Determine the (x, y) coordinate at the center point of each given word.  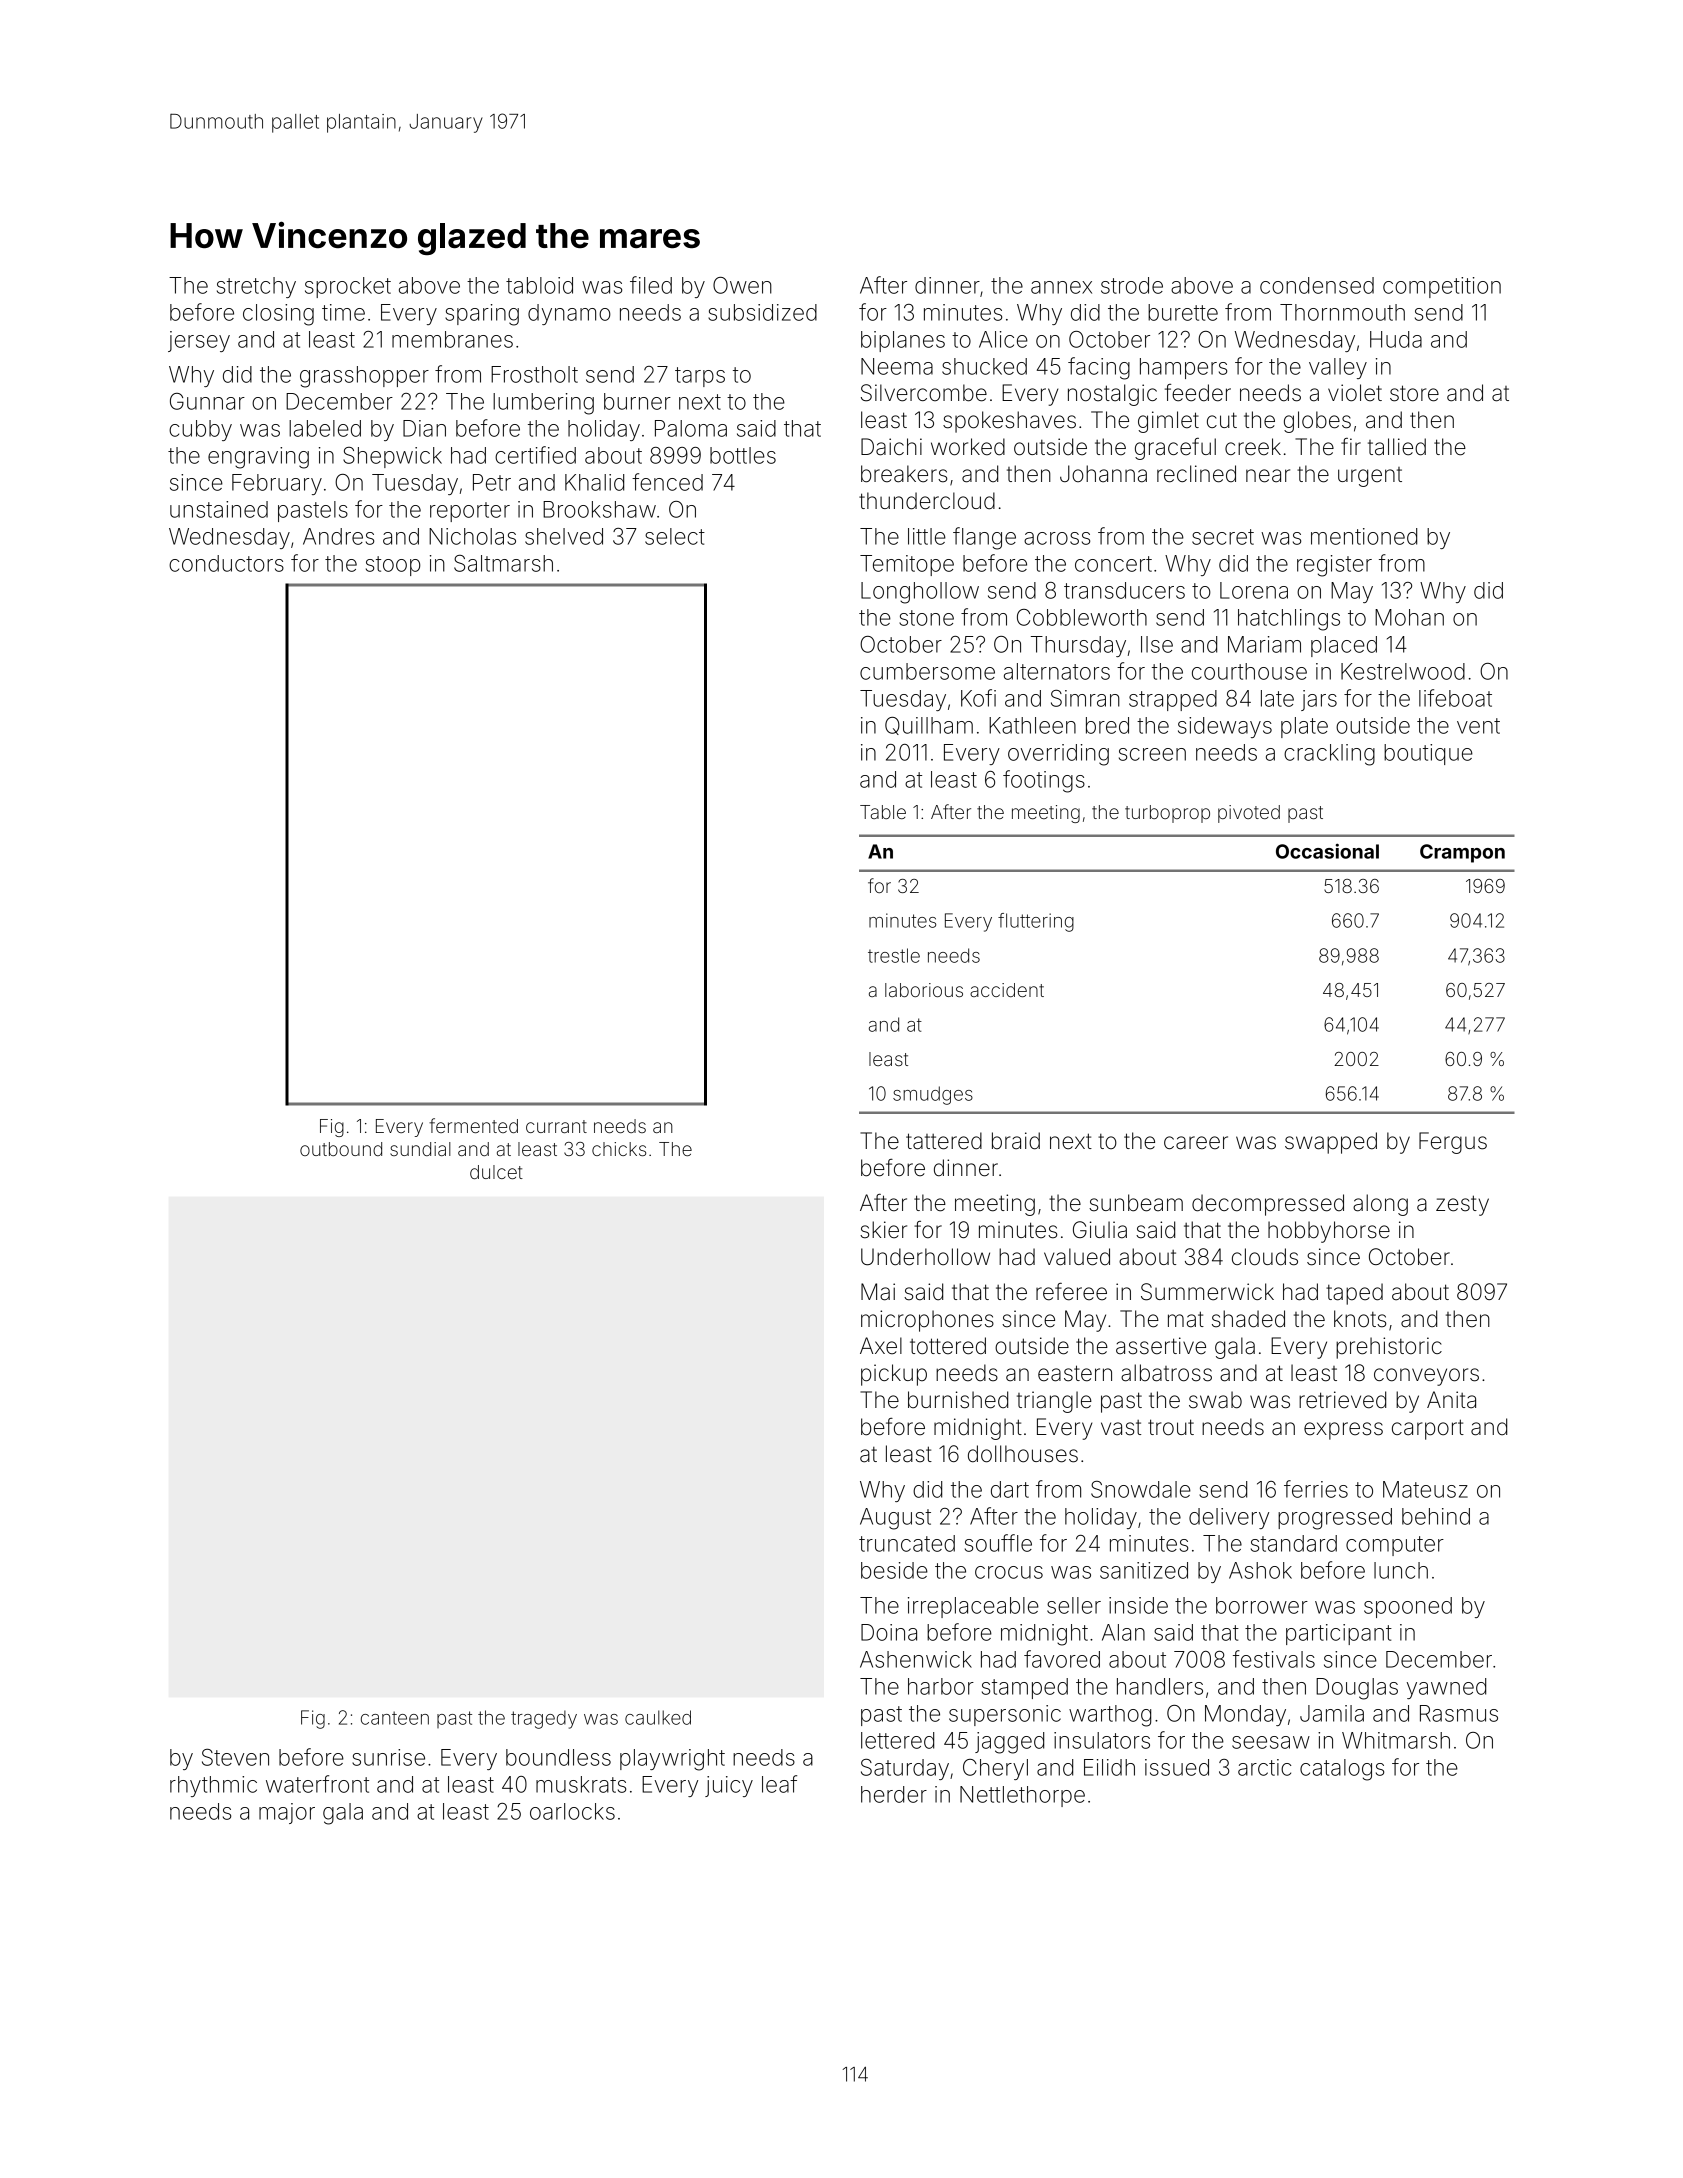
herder (894, 1794)
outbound (341, 1149)
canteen (395, 1718)
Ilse (1157, 644)
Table (883, 812)
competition (1442, 287)
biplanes (903, 341)
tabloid (539, 285)
